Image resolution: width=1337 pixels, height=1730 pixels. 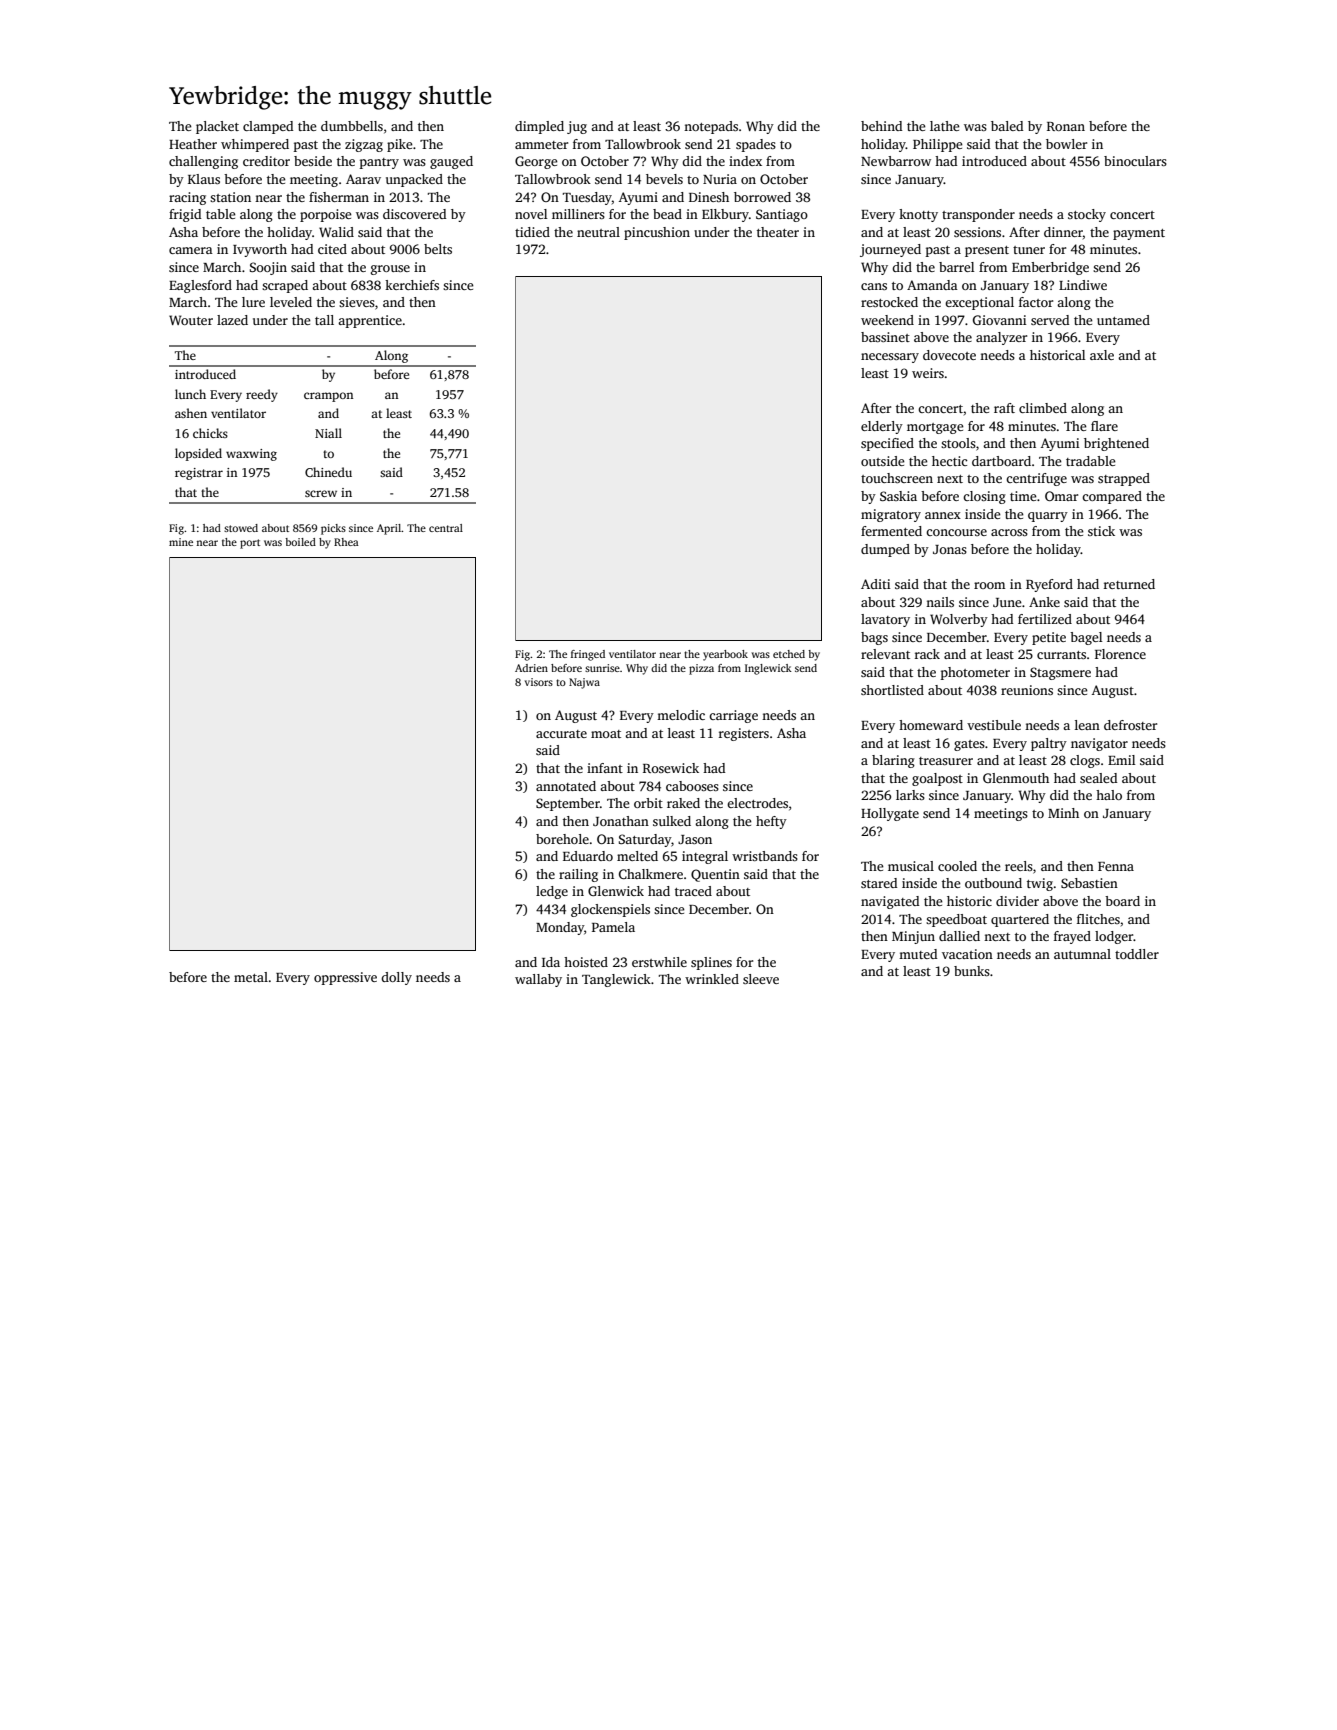 What do you see at coordinates (1072, 937) in the screenshot?
I see `frayed` at bounding box center [1072, 937].
